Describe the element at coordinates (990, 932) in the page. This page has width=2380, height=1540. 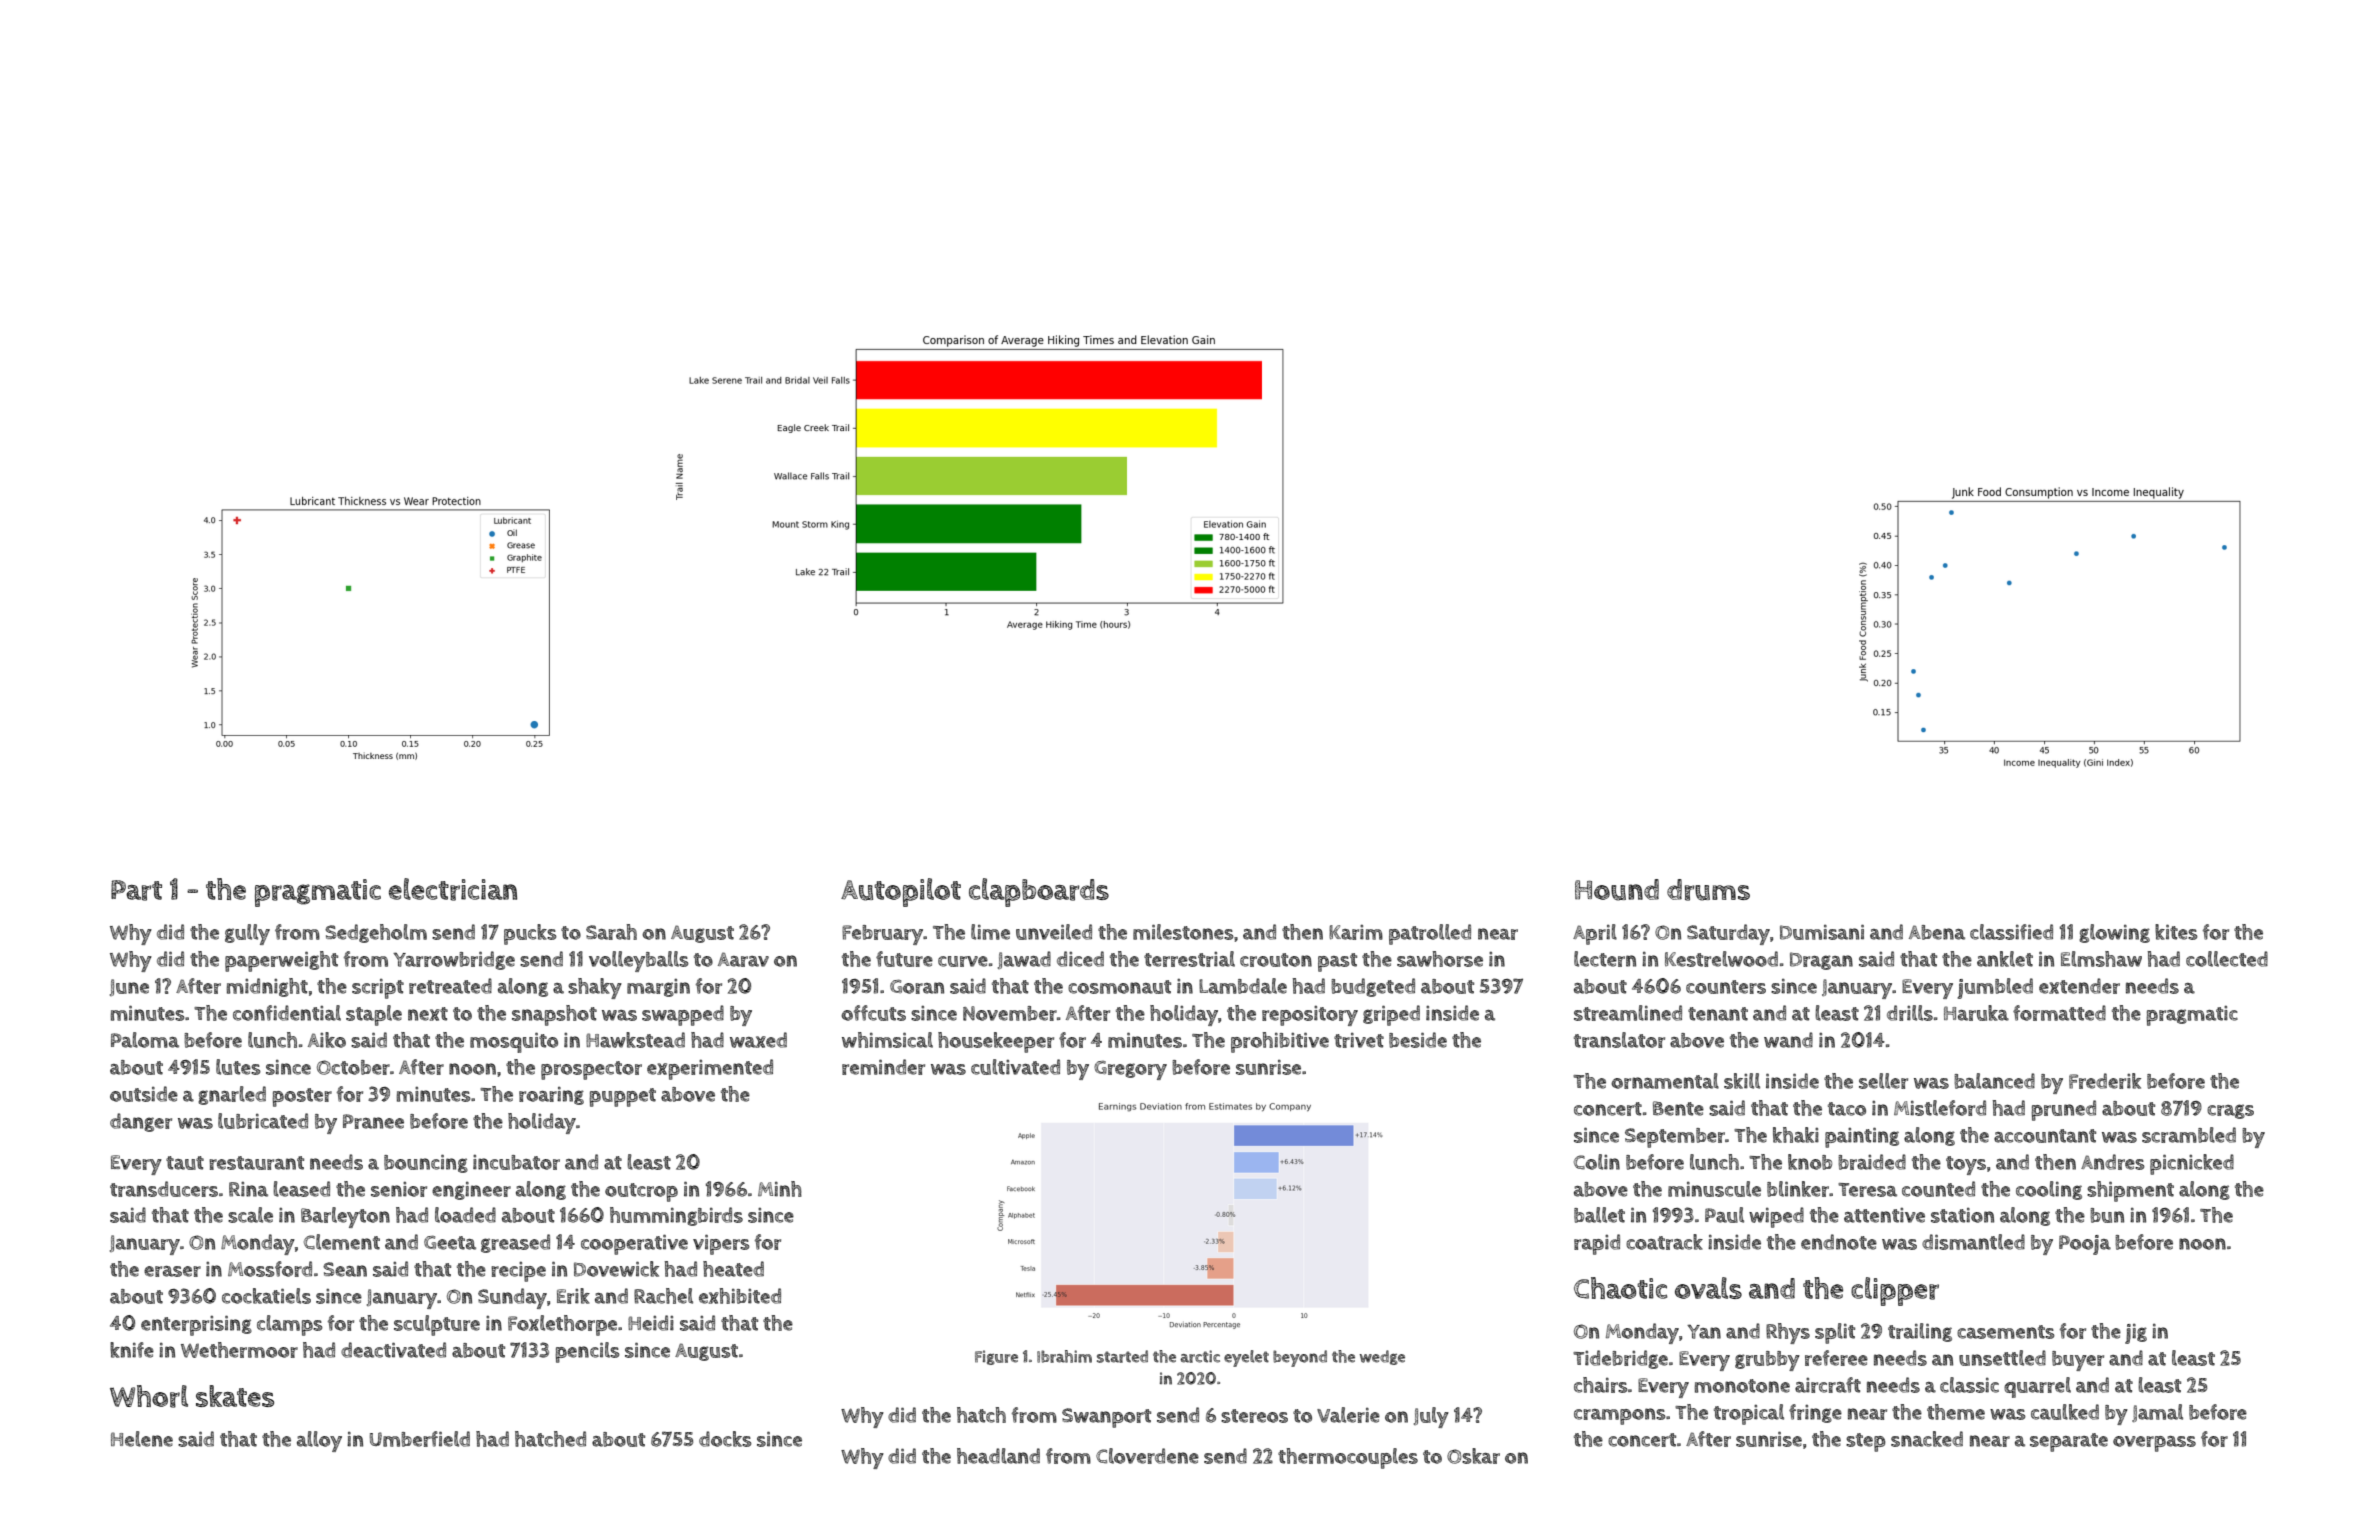
I see `lime` at that location.
